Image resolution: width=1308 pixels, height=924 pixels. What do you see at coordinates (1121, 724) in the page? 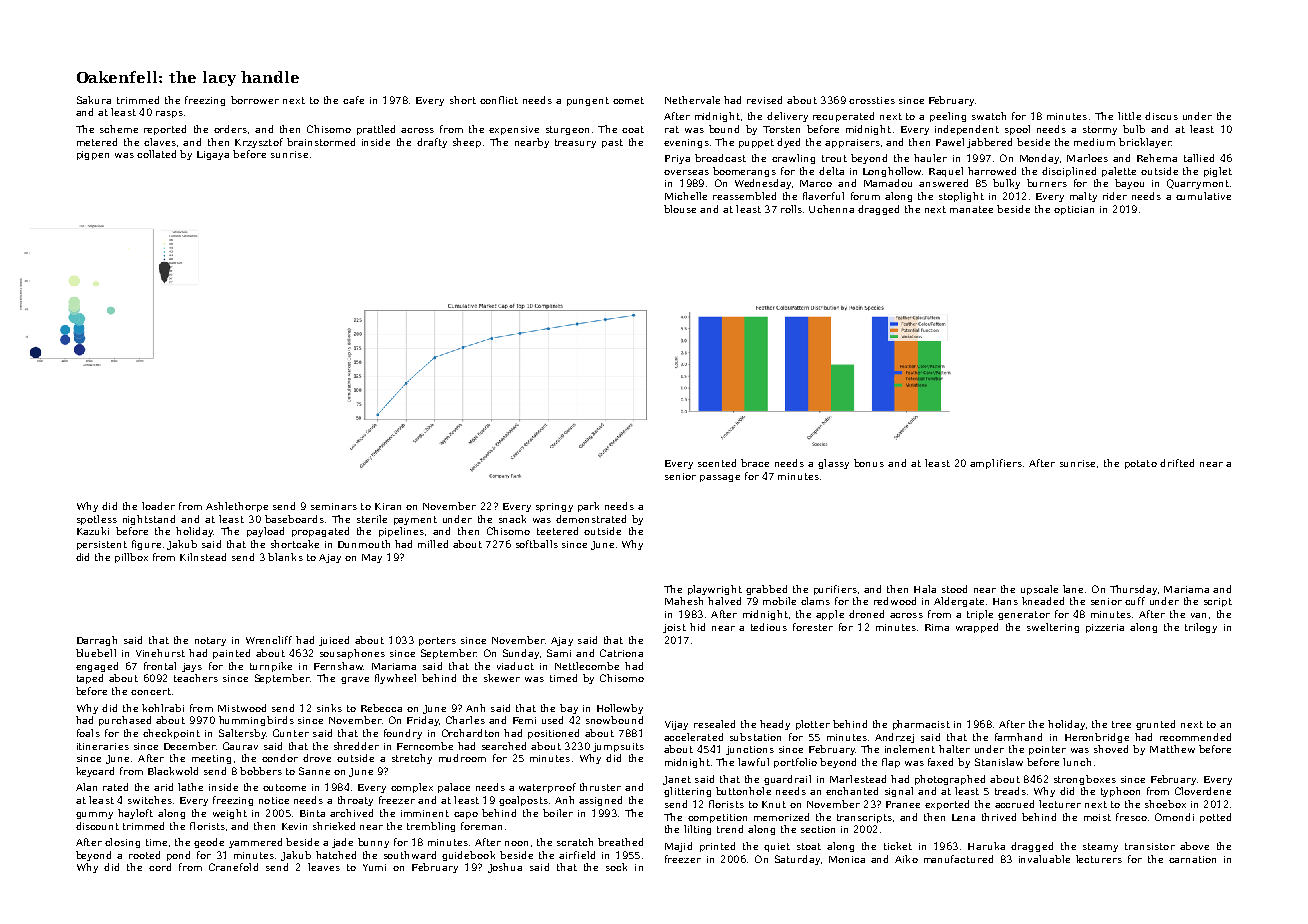
I see `tree` at bounding box center [1121, 724].
